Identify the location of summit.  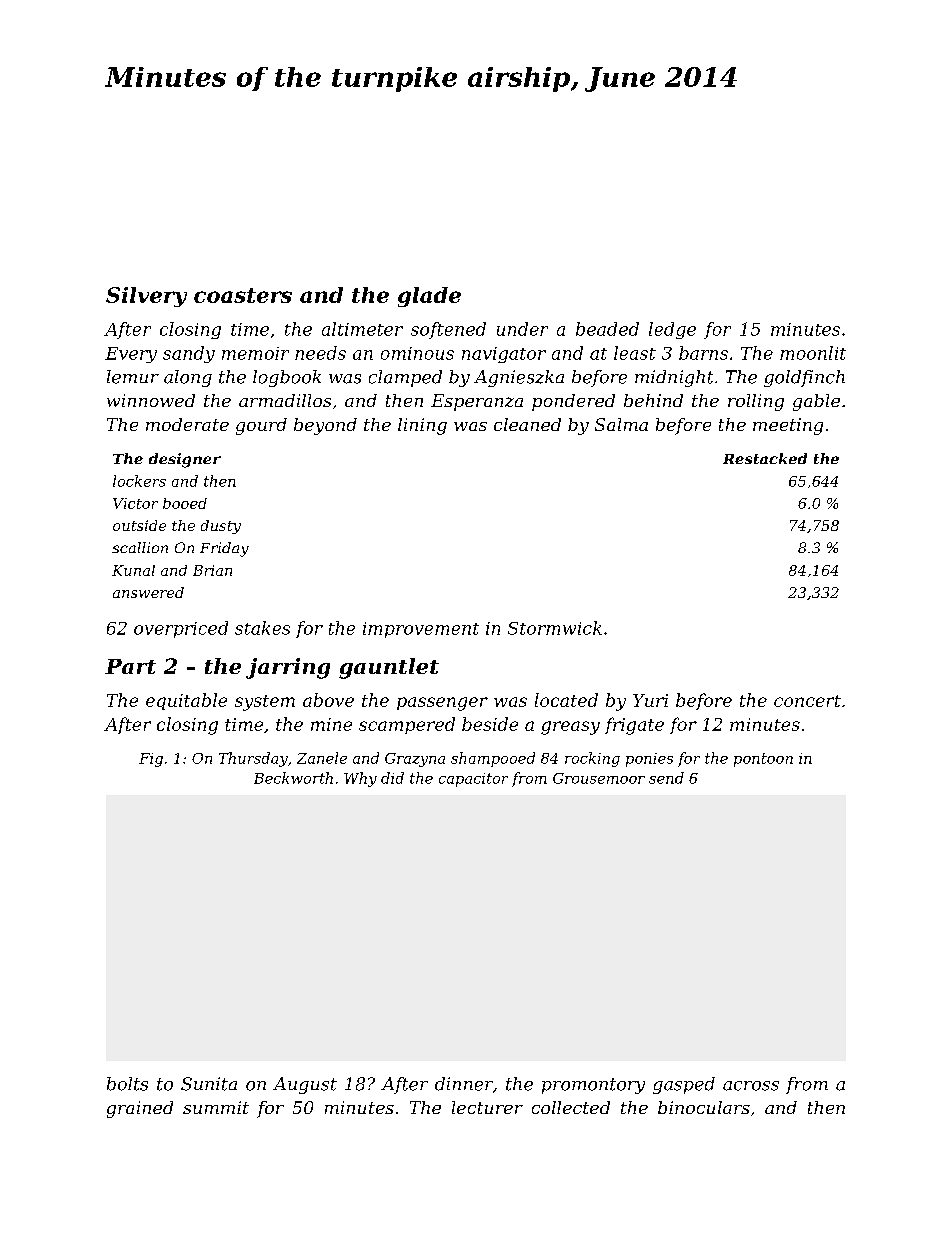
(216, 1107).
